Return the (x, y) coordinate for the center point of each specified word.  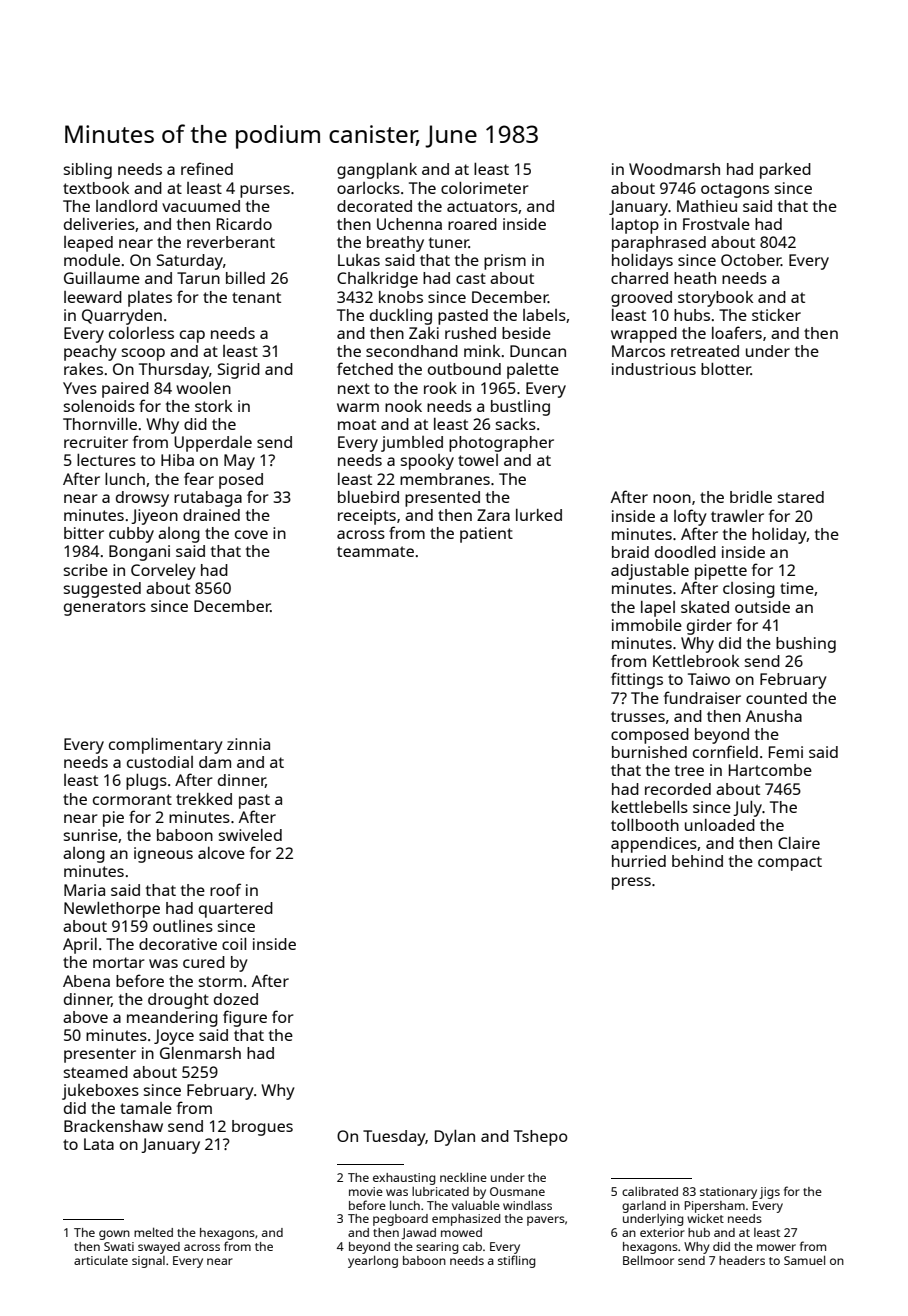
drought (178, 1001)
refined (207, 168)
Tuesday (394, 1138)
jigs (769, 1193)
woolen (203, 388)
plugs (146, 782)
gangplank (377, 171)
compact (790, 863)
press (631, 883)
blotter (726, 369)
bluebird (368, 497)
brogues (262, 1128)
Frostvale (716, 224)
